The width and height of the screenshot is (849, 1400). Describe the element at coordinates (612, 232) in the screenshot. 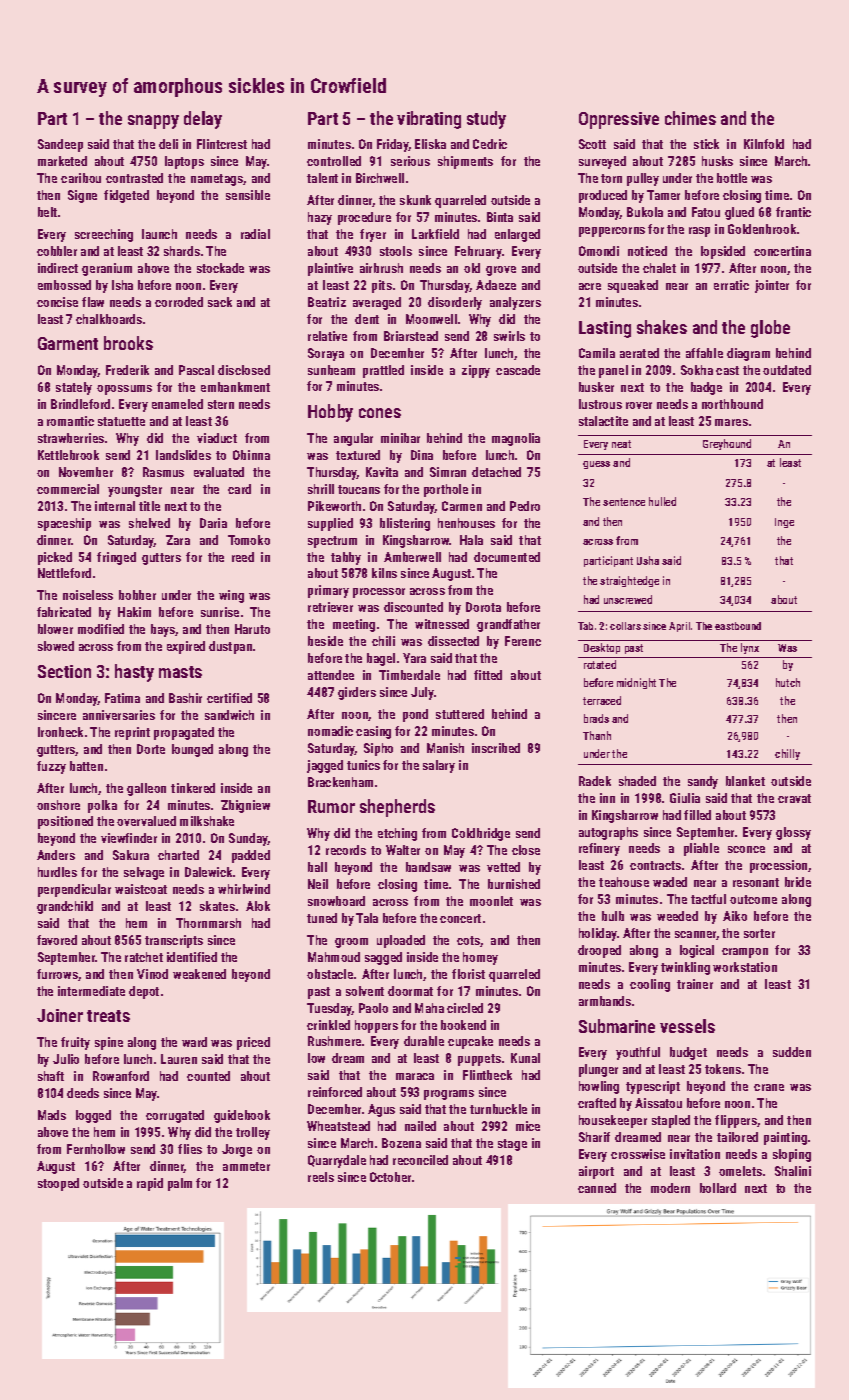

I see `peppercorns` at that location.
